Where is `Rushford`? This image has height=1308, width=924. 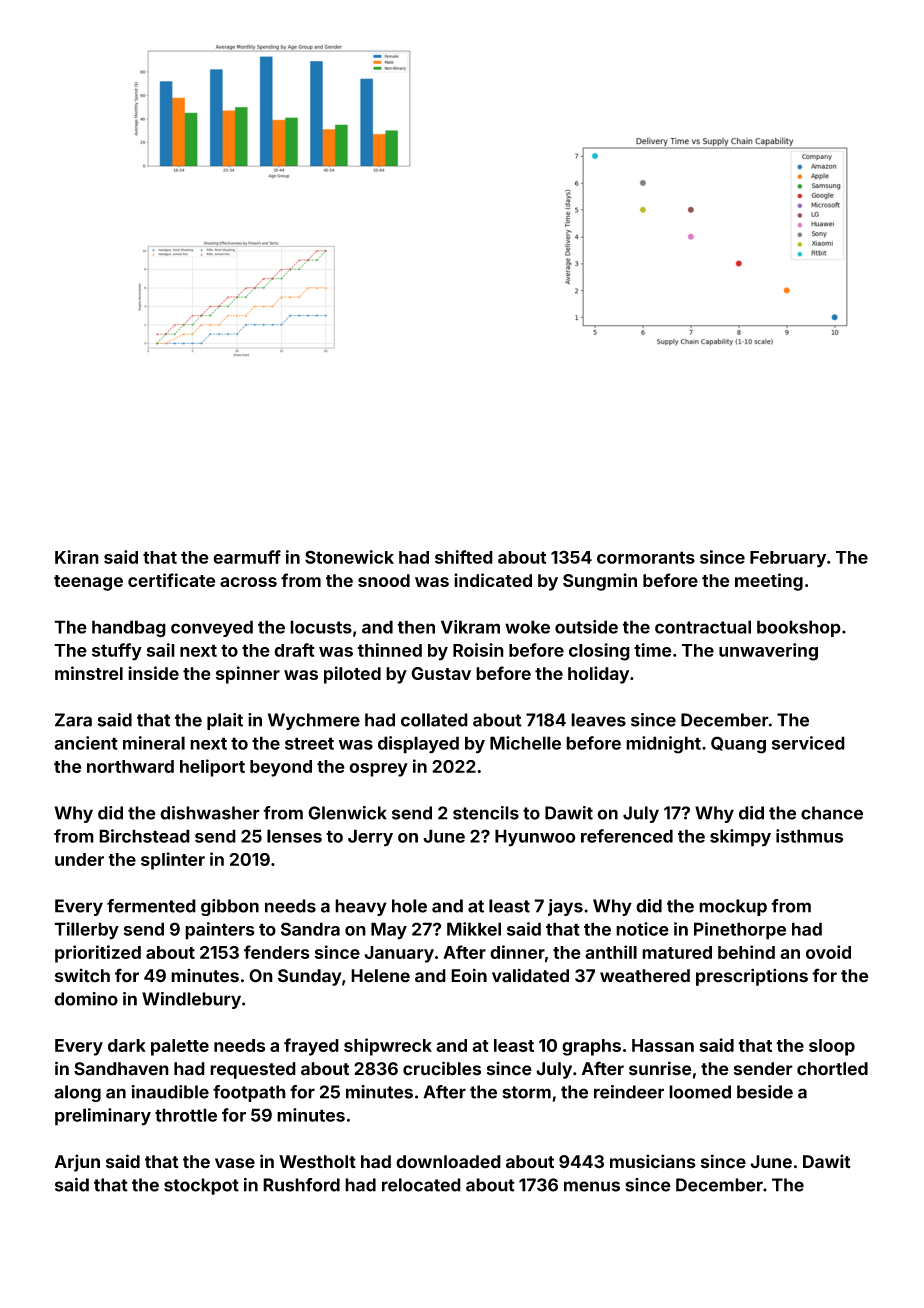 Rushford is located at coordinates (301, 1185).
